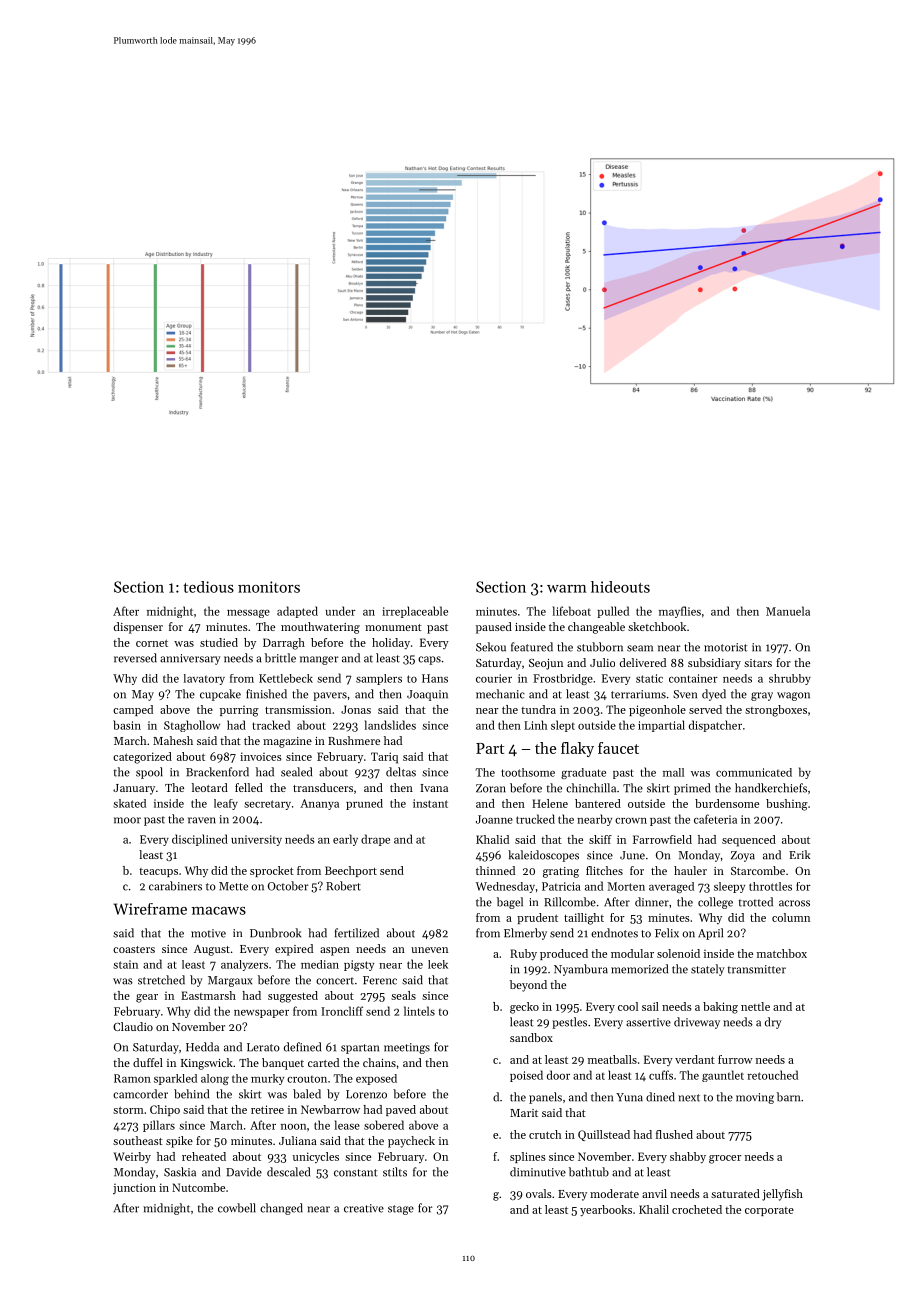 The width and height of the screenshot is (924, 1308). I want to click on crocheted, so click(697, 1209).
